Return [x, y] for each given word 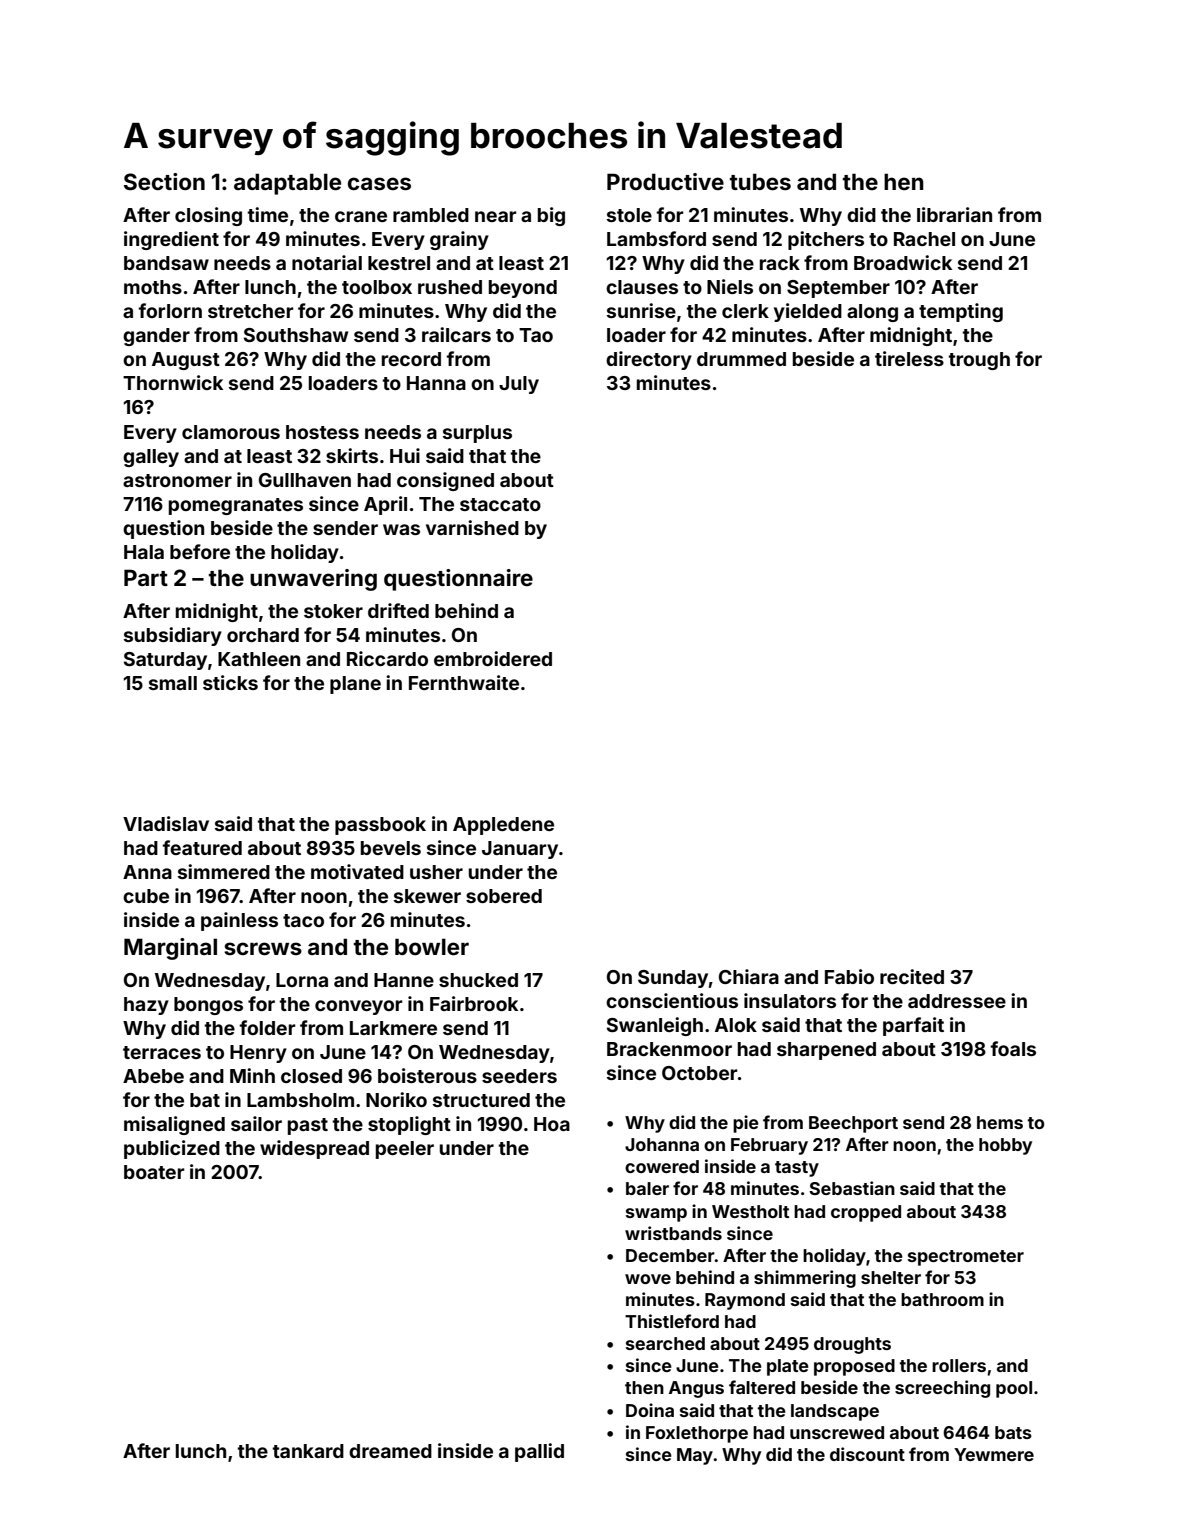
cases [379, 183]
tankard [308, 1451]
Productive [665, 181]
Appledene [503, 826]
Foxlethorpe [697, 1434]
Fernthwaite [464, 682]
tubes [760, 181]
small [173, 683]
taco [303, 920]
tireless [909, 358]
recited [912, 976]
